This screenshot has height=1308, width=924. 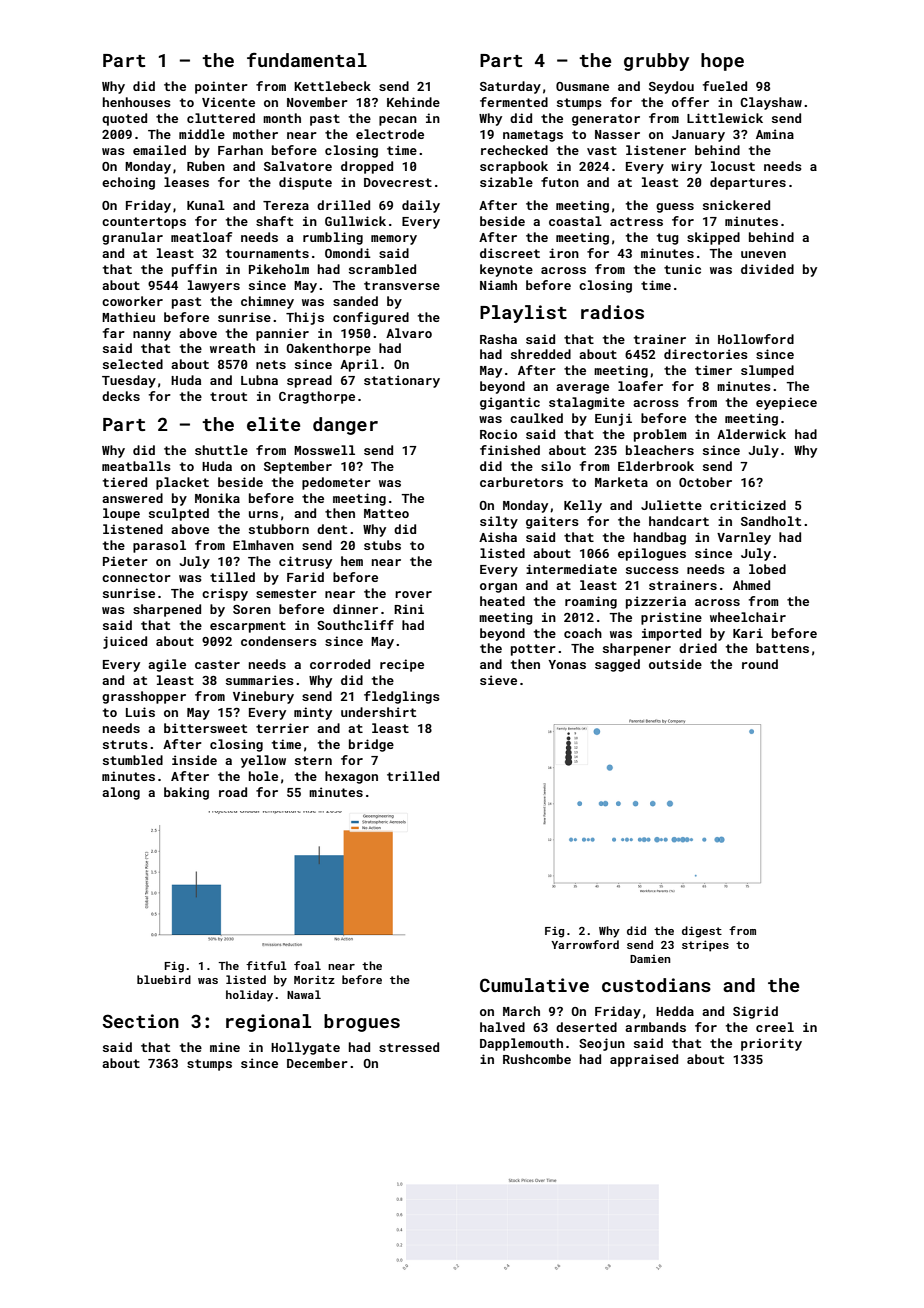 What do you see at coordinates (240, 150) in the screenshot?
I see `Farhan` at bounding box center [240, 150].
